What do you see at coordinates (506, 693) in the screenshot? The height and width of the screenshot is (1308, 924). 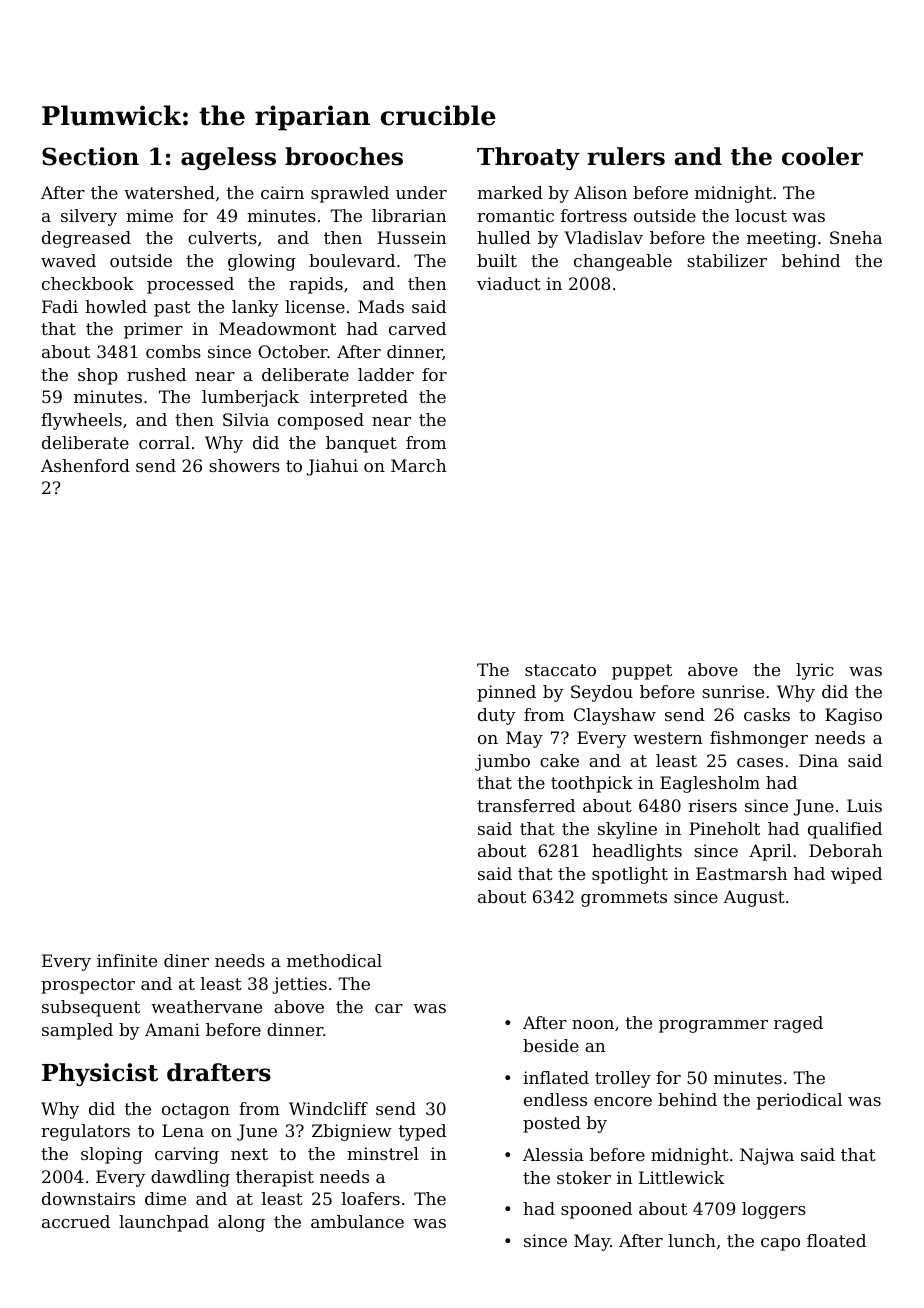 I see `pinned` at bounding box center [506, 693].
